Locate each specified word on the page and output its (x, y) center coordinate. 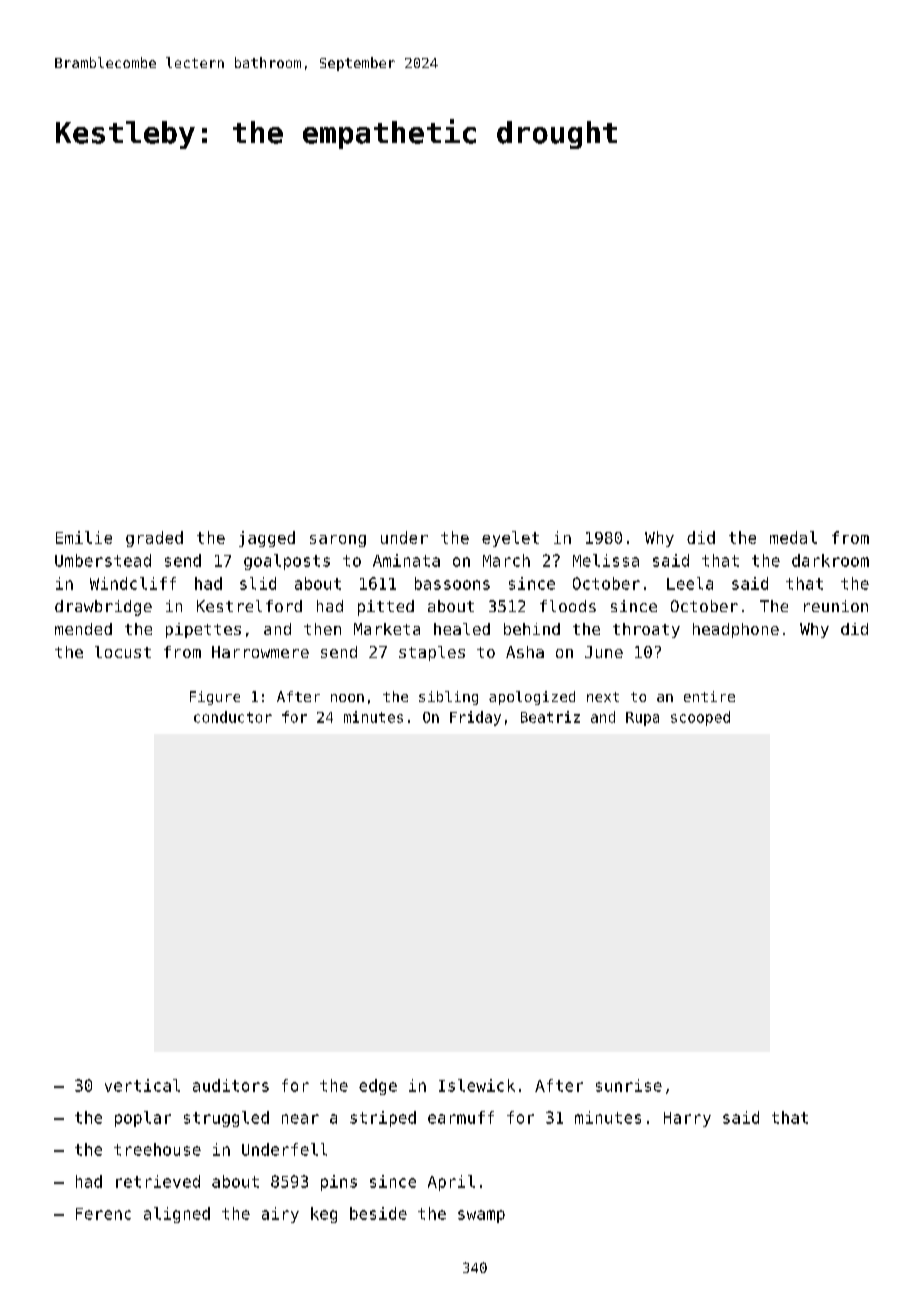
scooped (700, 718)
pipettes (203, 630)
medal (793, 537)
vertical (142, 1085)
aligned (177, 1215)
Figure (215, 698)
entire (709, 696)
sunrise (629, 1085)
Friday (475, 718)
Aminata (406, 560)
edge (378, 1087)
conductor (233, 717)
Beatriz (550, 717)
